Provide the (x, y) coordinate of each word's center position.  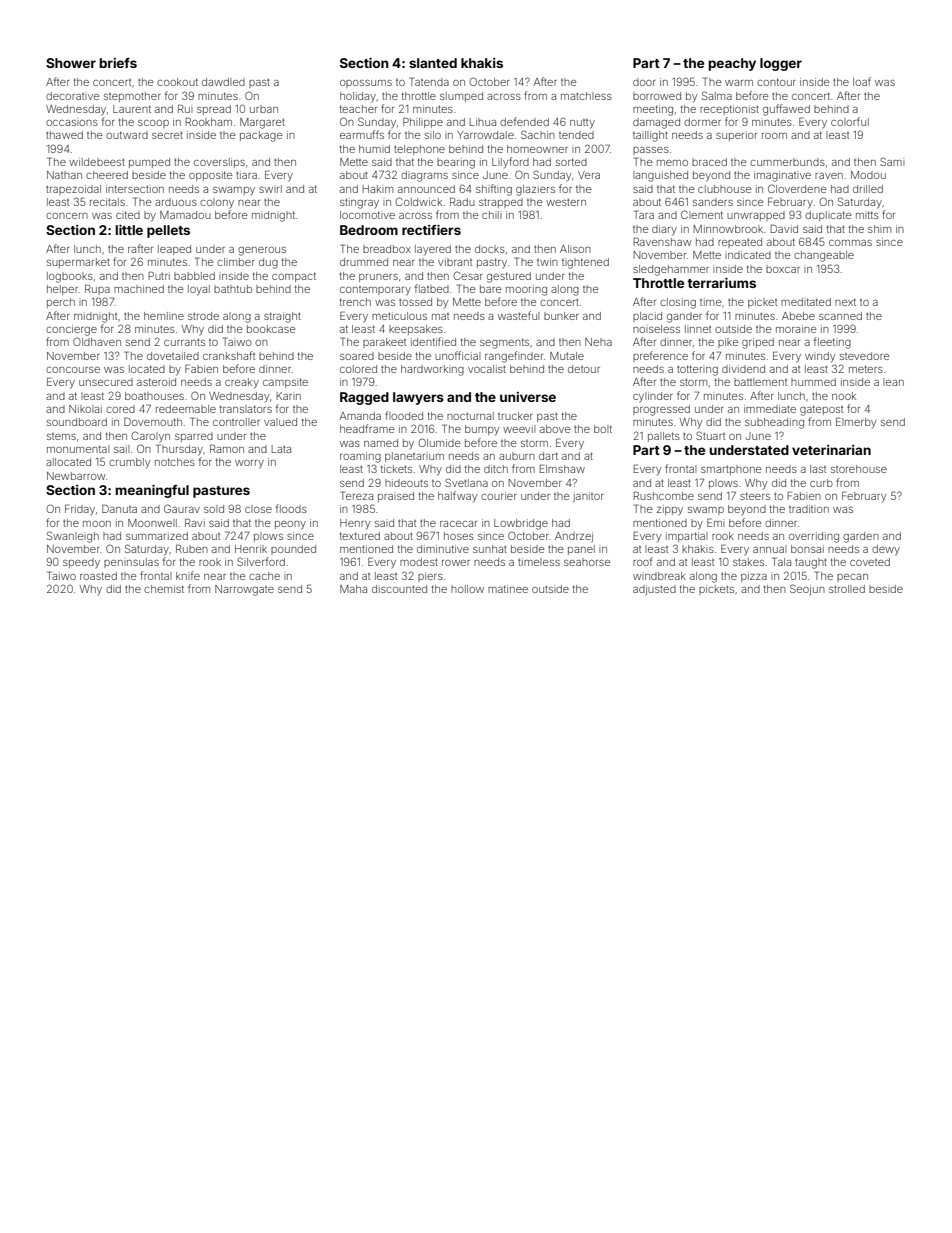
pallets (664, 437)
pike (728, 343)
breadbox (387, 249)
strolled (847, 589)
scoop (153, 124)
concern (67, 216)
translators (246, 409)
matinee (508, 589)
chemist (164, 589)
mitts (867, 215)
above (555, 429)
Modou (868, 175)
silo (433, 135)
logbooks (70, 277)
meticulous (399, 316)
